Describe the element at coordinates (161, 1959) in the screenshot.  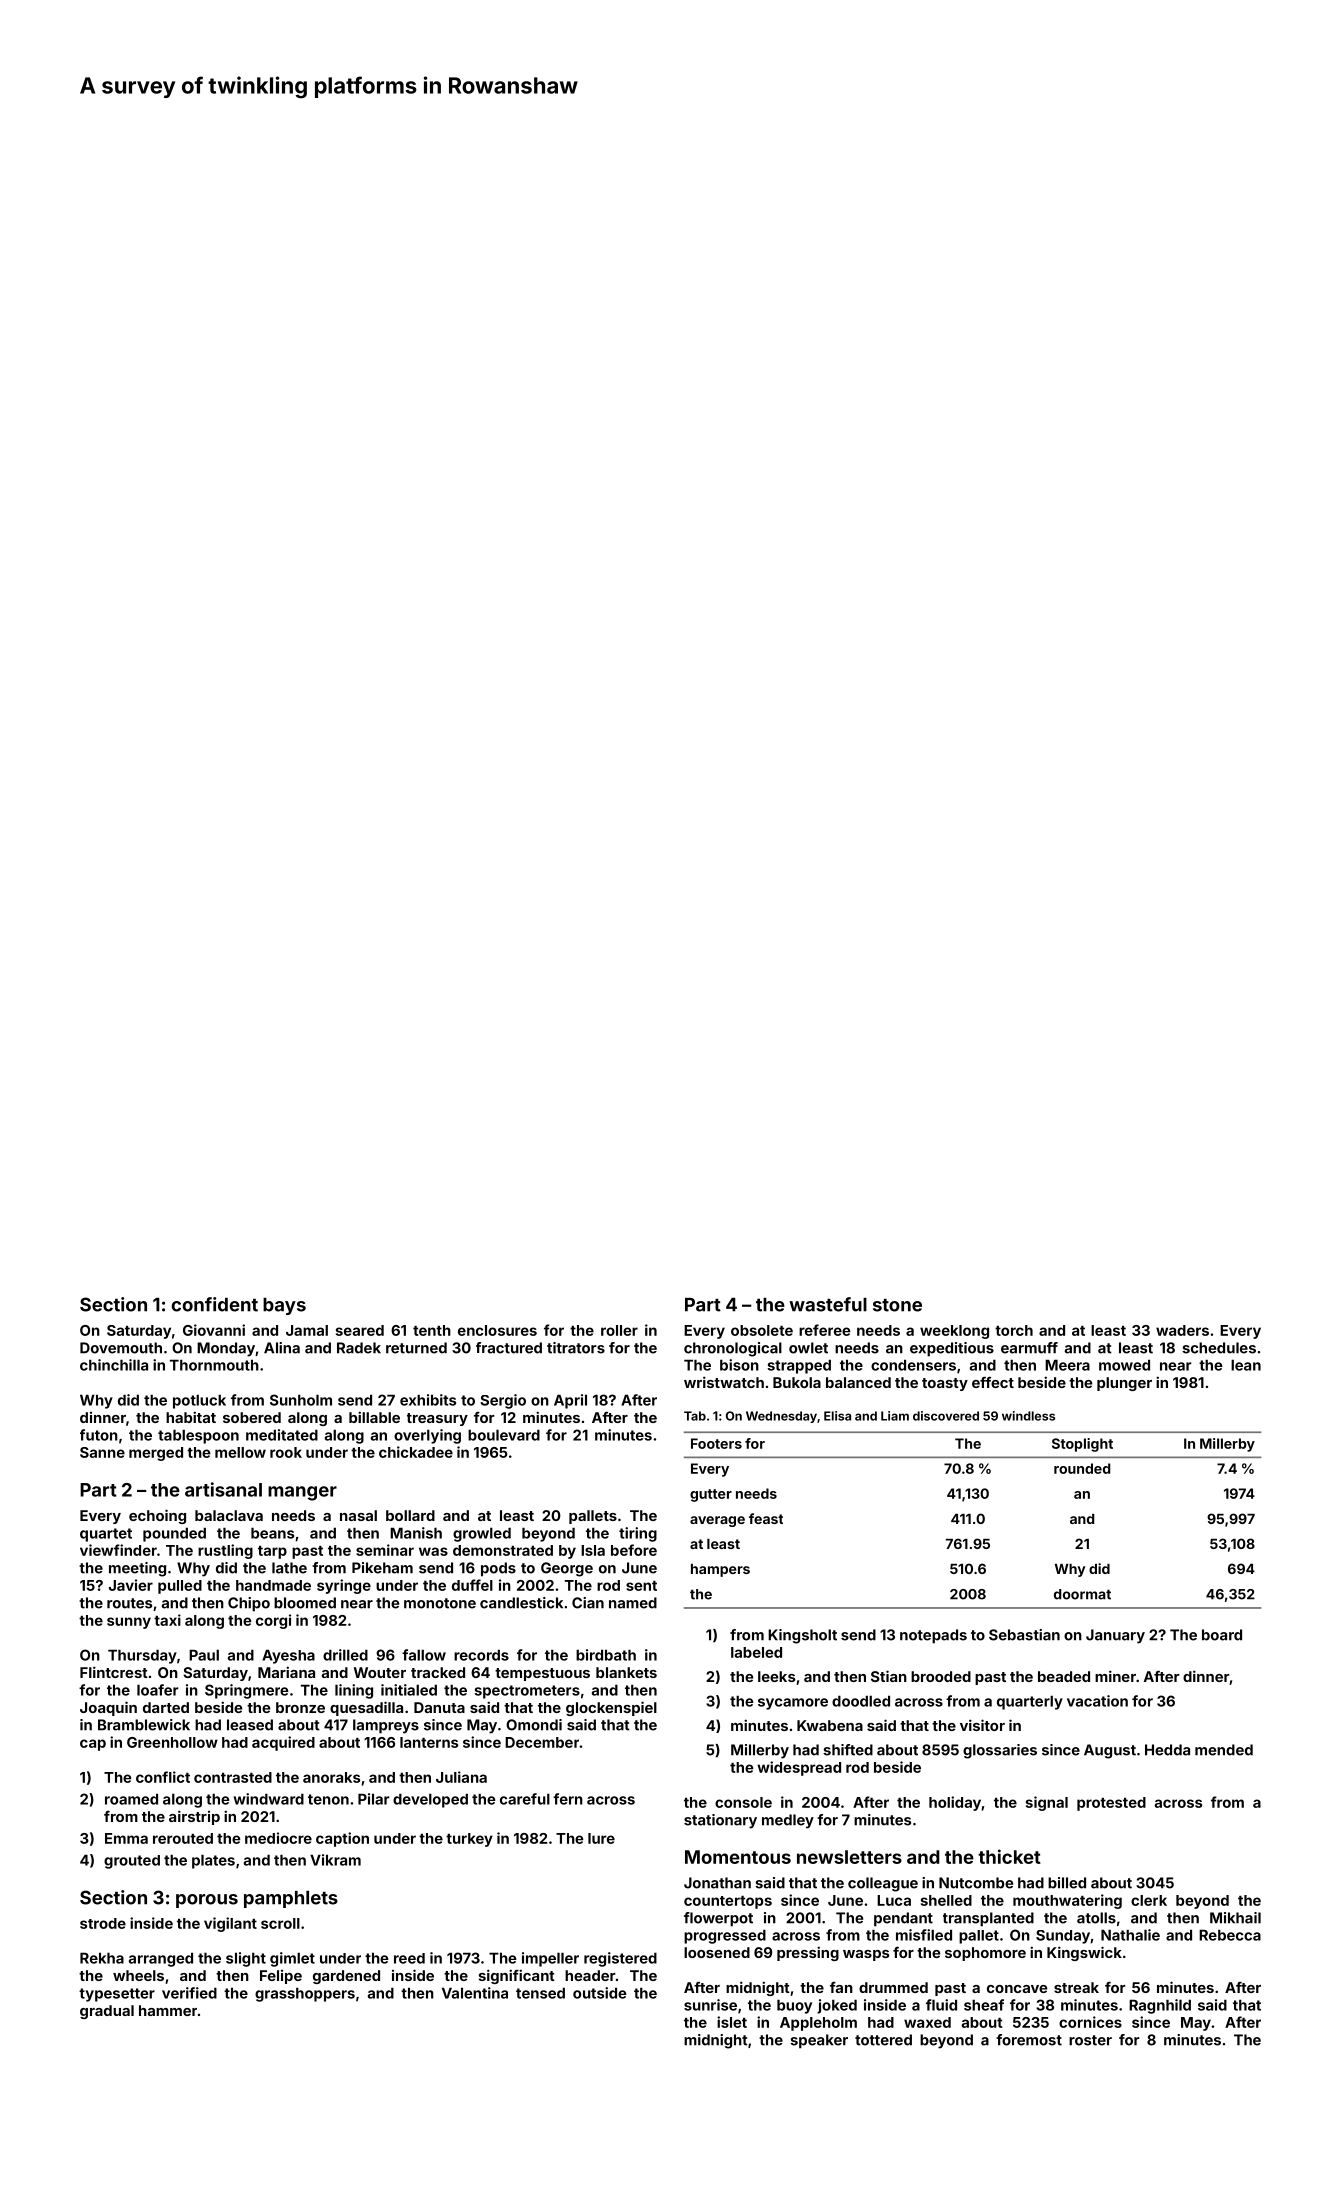
I see `arranged` at that location.
